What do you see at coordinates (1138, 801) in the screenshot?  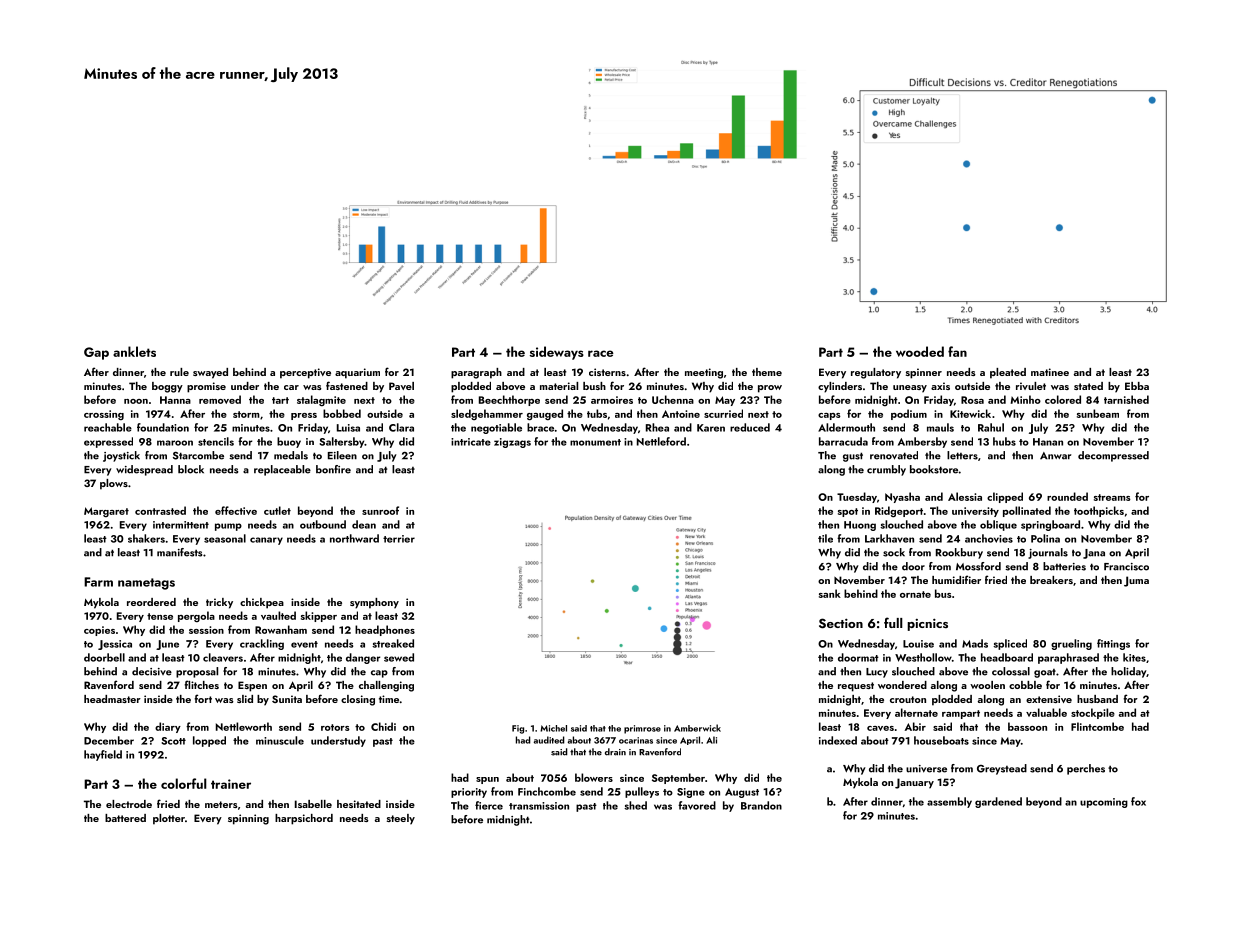 I see `fox` at bounding box center [1138, 801].
